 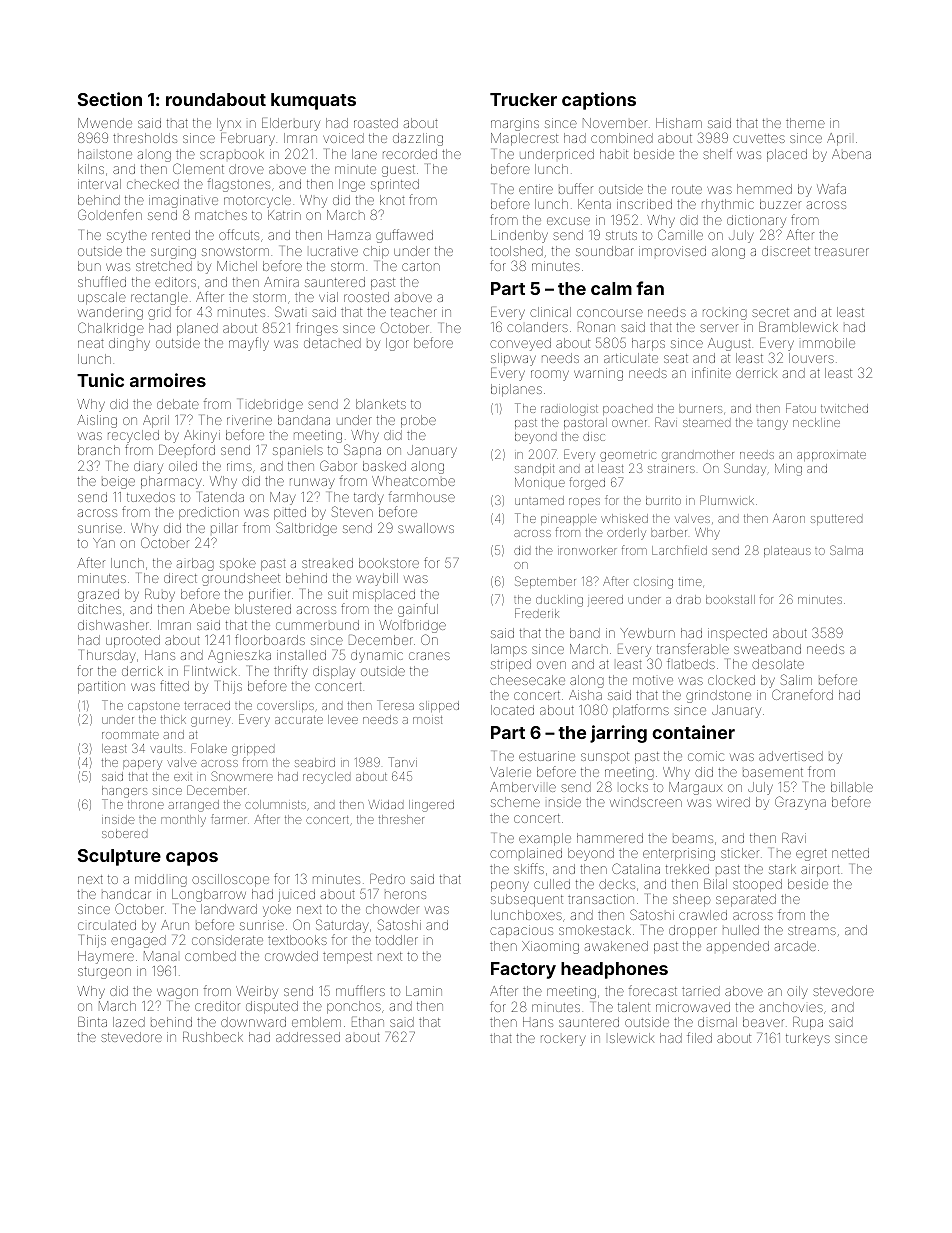 What do you see at coordinates (368, 1022) in the image?
I see `Ethan` at bounding box center [368, 1022].
